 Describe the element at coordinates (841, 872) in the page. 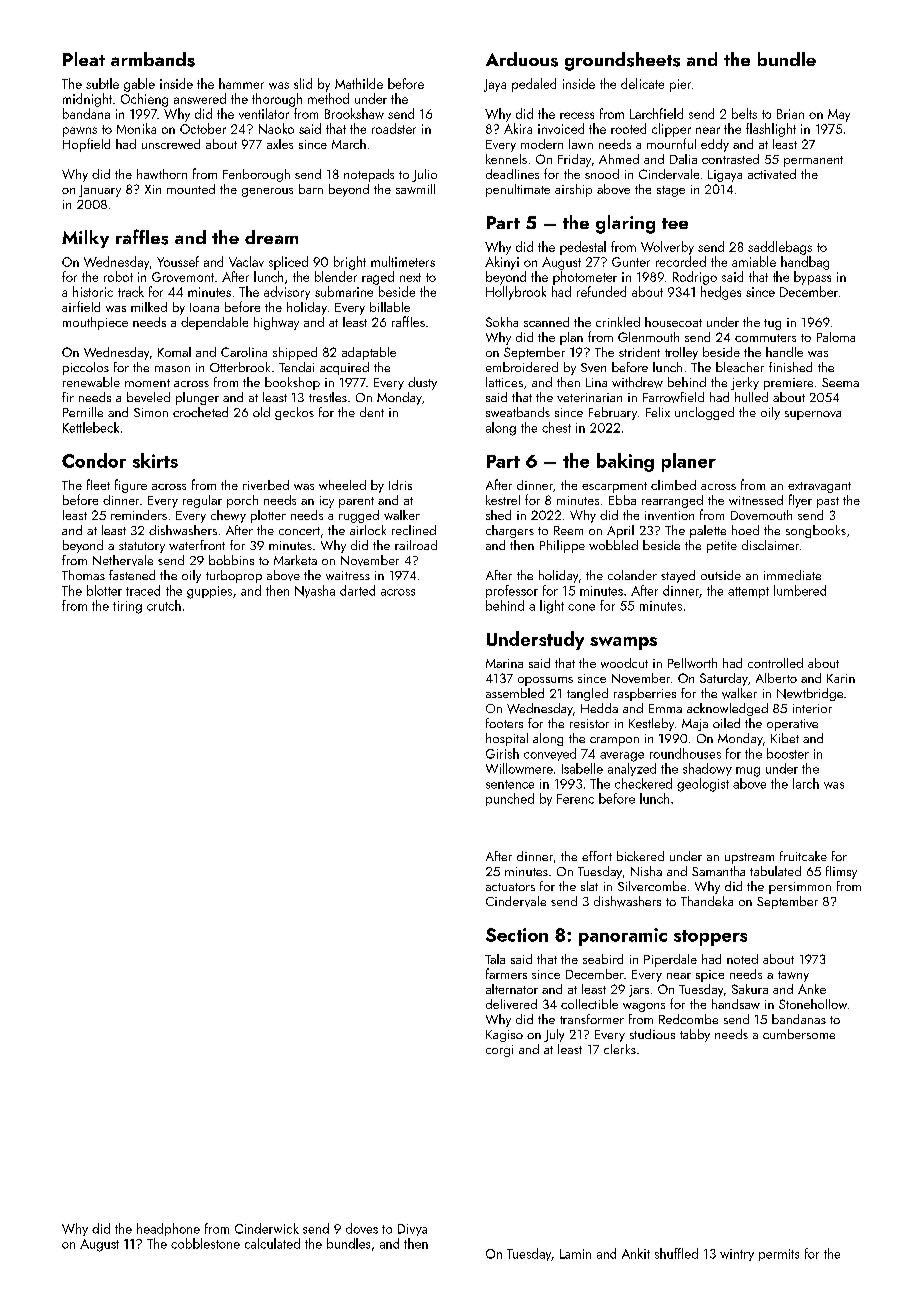

I see `flimsy` at that location.
